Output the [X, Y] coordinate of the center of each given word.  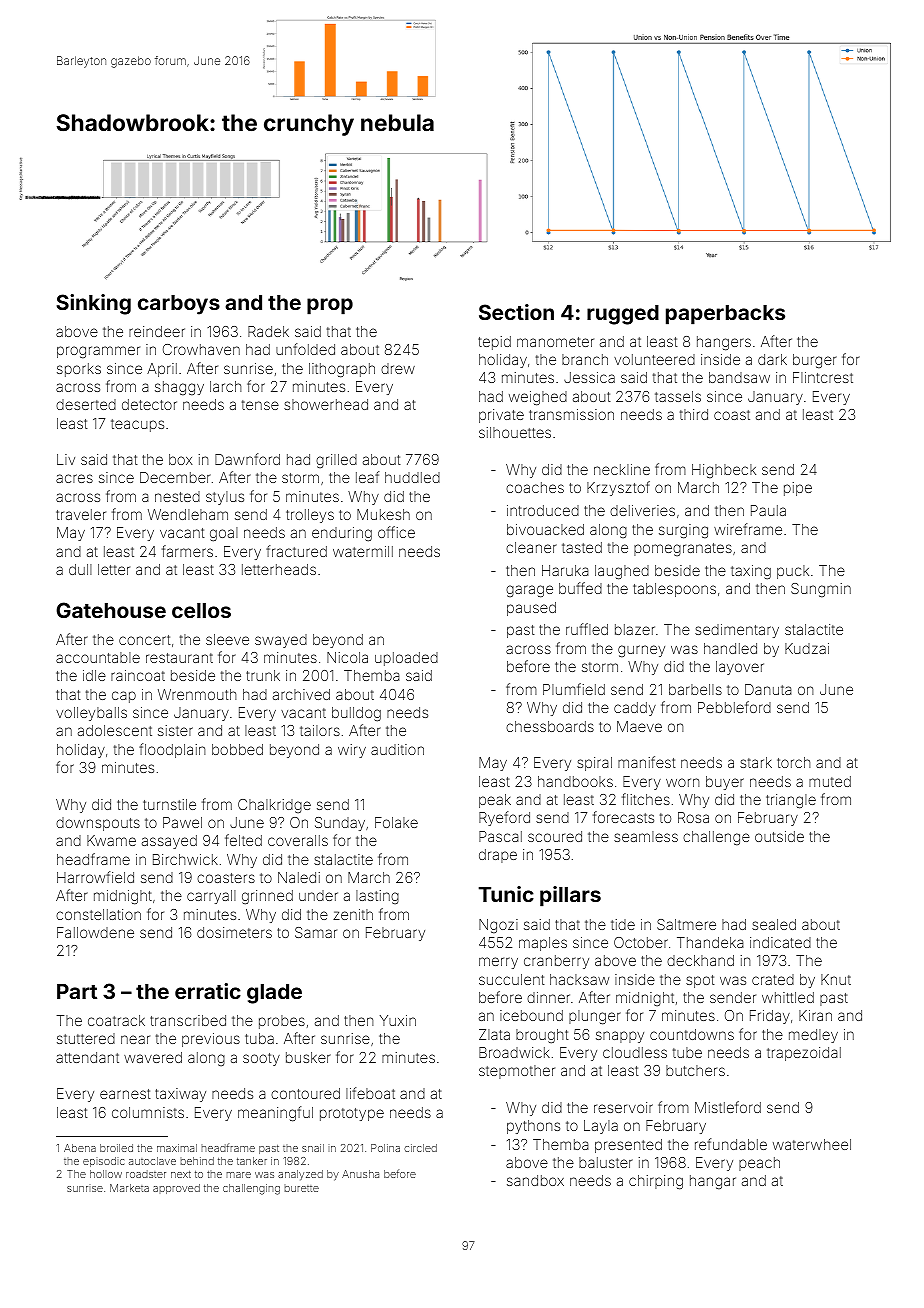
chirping [656, 1182]
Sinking [93, 304]
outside [779, 836]
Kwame [111, 840]
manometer [555, 342]
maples [543, 944]
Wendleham [188, 514]
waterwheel [812, 1144]
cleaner [531, 547]
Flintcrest [823, 377]
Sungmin [821, 590]
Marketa [129, 1188]
